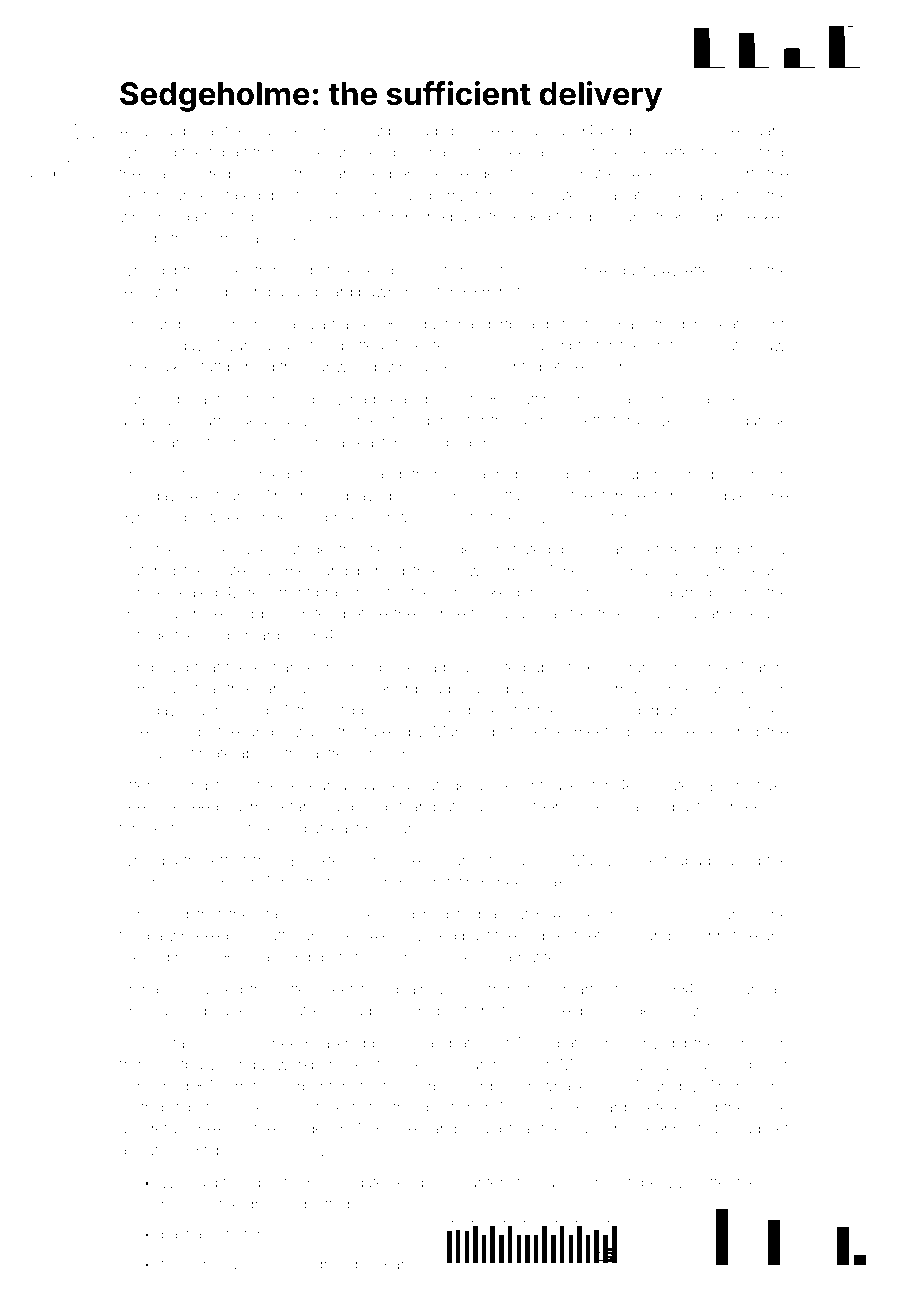 This screenshot has width=908, height=1316. I want to click on reviewer, so click(149, 292).
